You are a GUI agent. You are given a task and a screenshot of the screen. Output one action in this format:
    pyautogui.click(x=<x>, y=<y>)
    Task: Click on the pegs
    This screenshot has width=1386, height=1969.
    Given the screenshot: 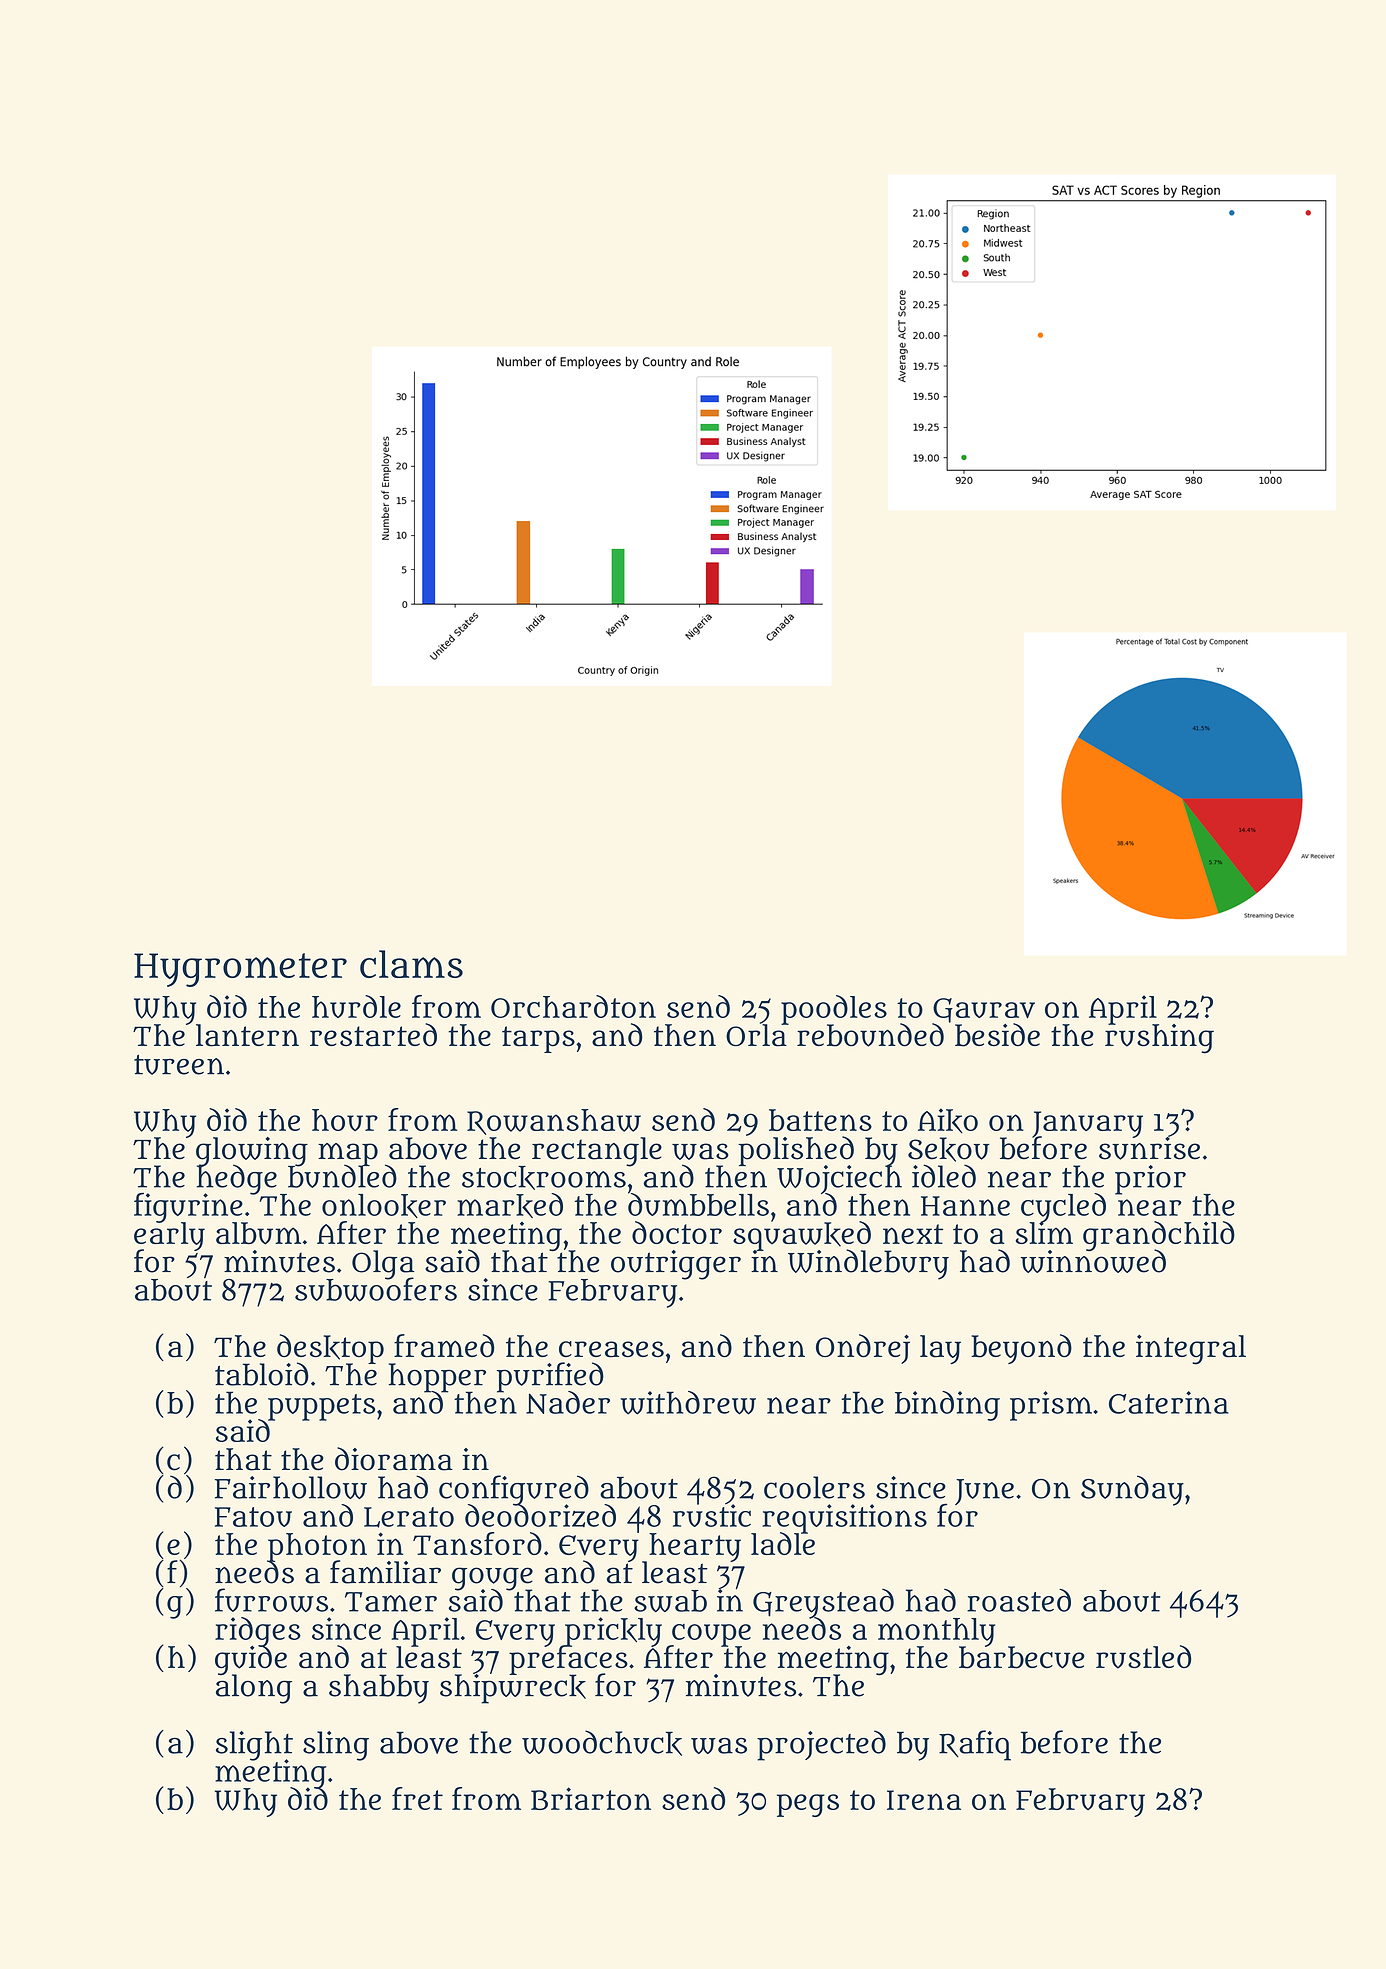 What is the action you would take?
    pyautogui.click(x=808, y=1805)
